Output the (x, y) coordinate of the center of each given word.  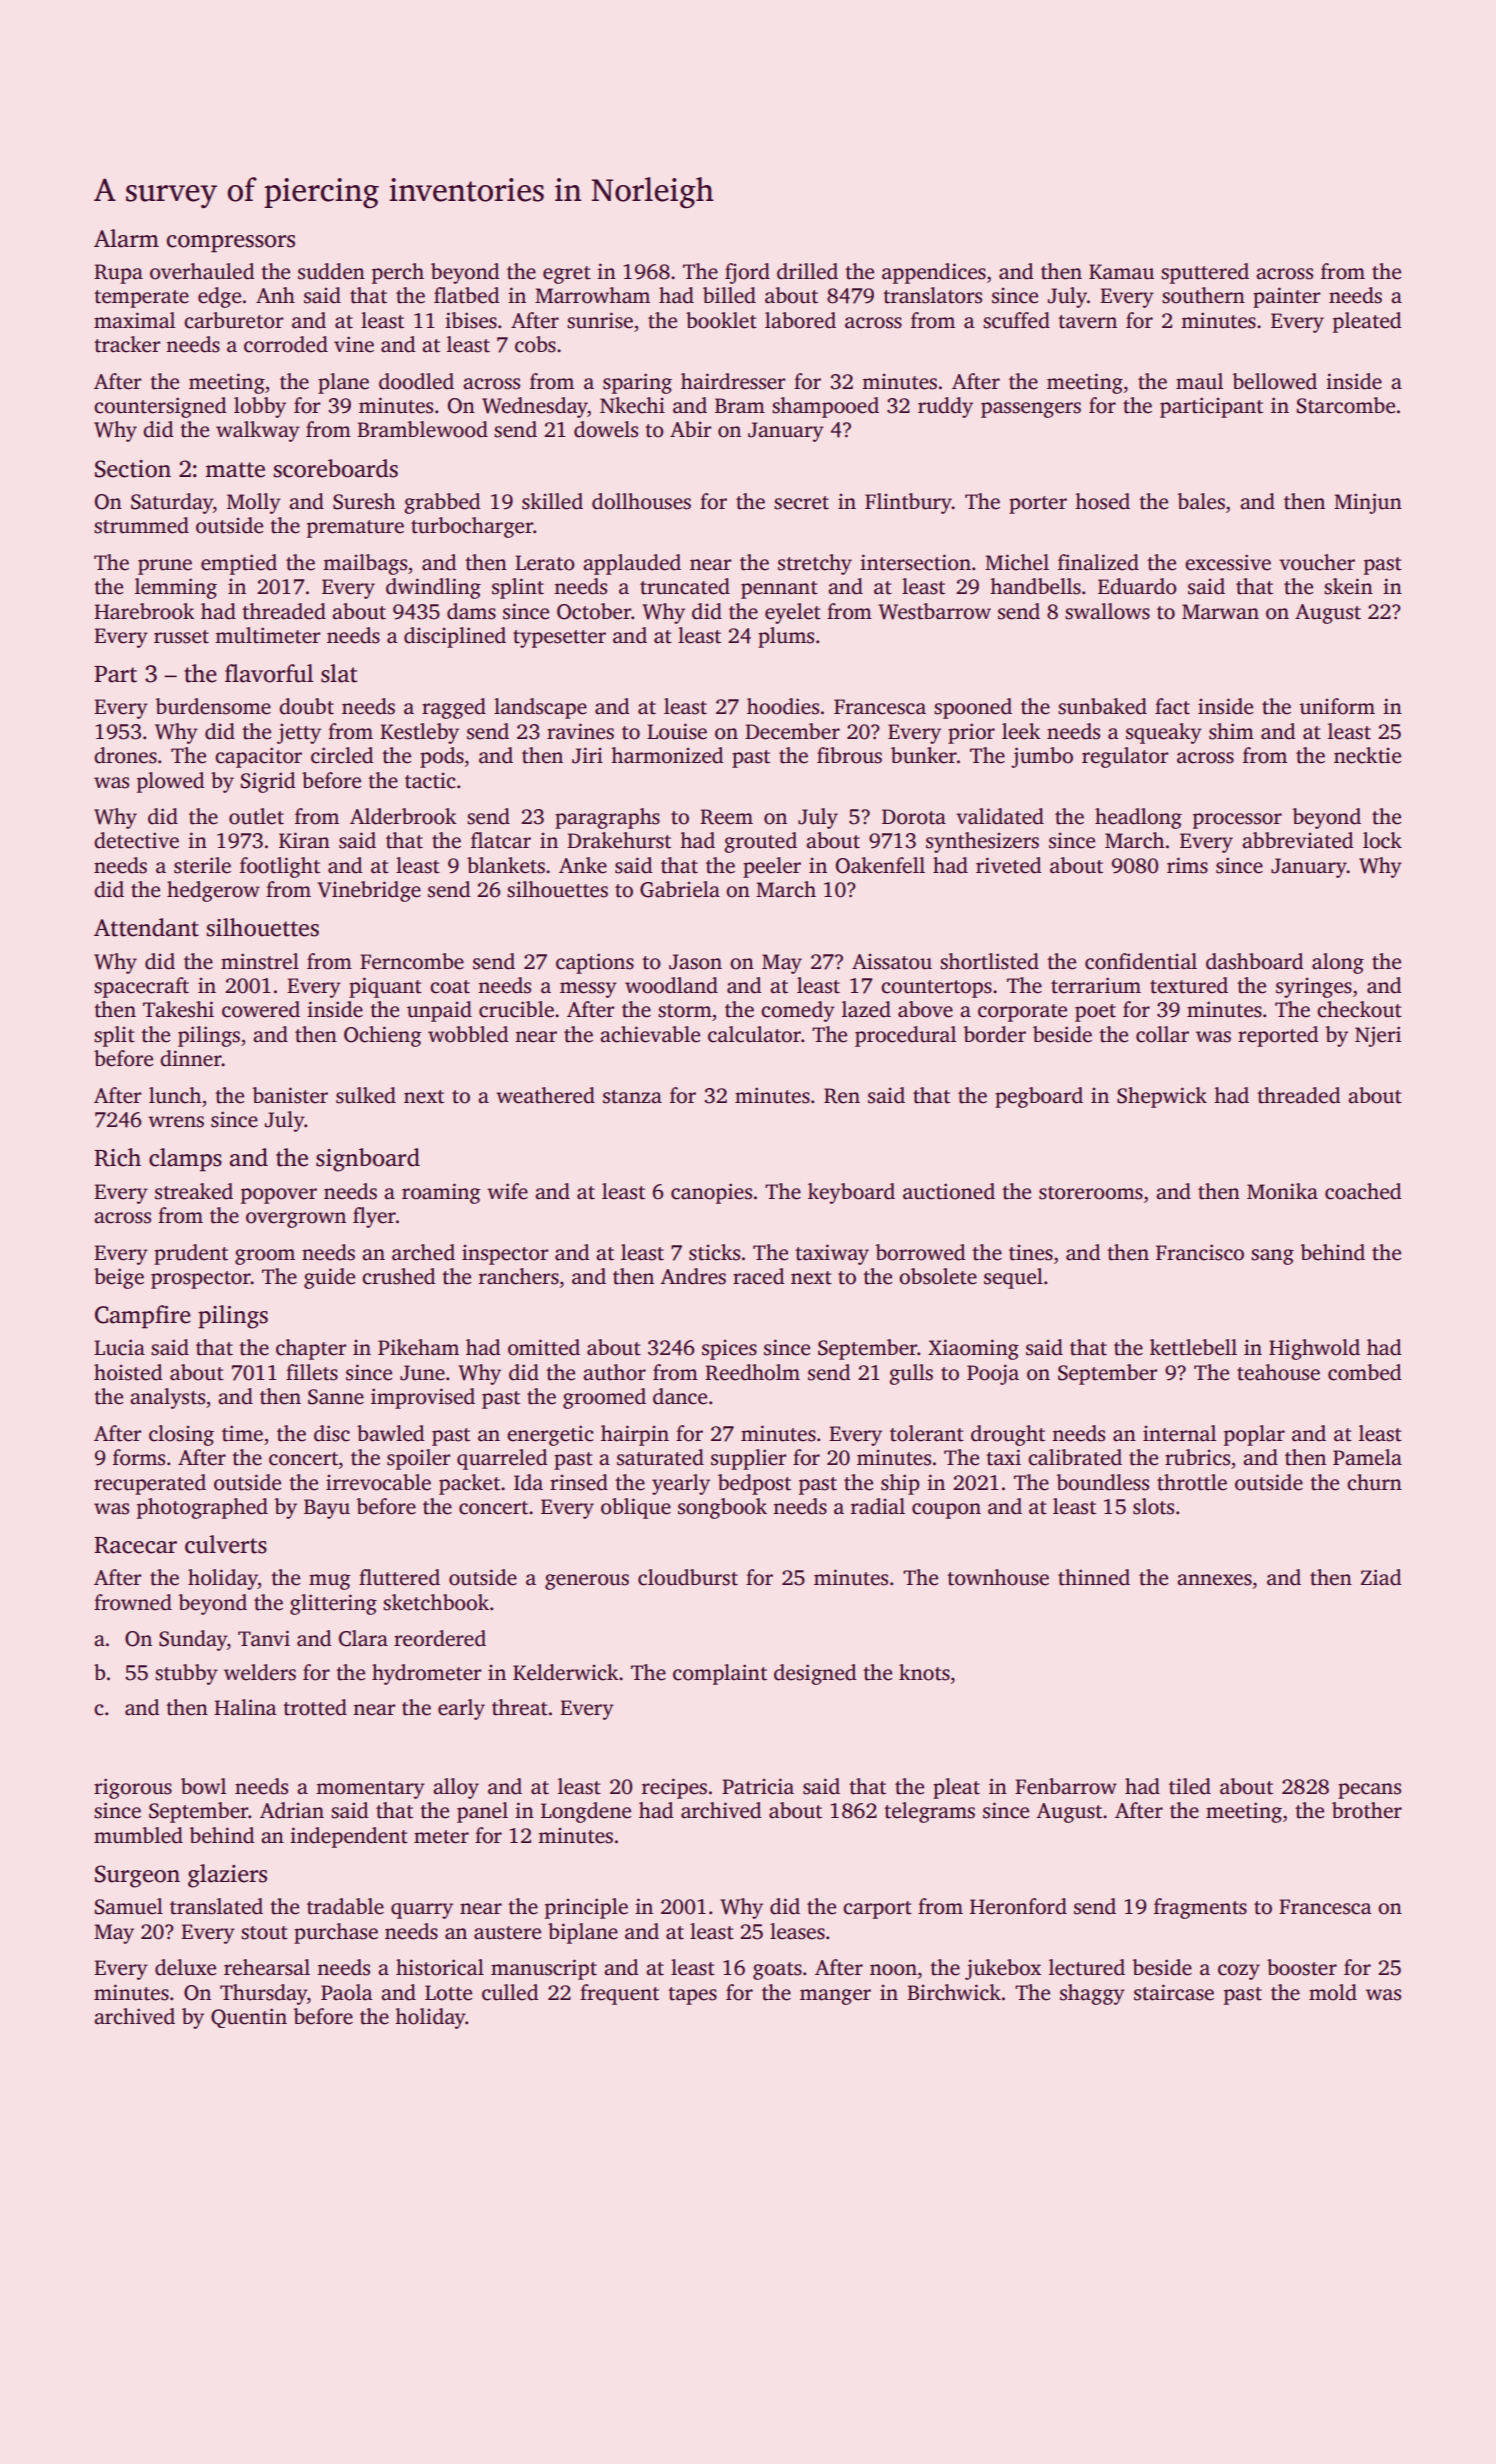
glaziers (227, 1876)
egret (567, 275)
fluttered (399, 1577)
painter (1286, 297)
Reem (726, 817)
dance (680, 1396)
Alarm (126, 238)
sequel (1013, 1278)
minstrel (260, 961)
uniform (1337, 706)
